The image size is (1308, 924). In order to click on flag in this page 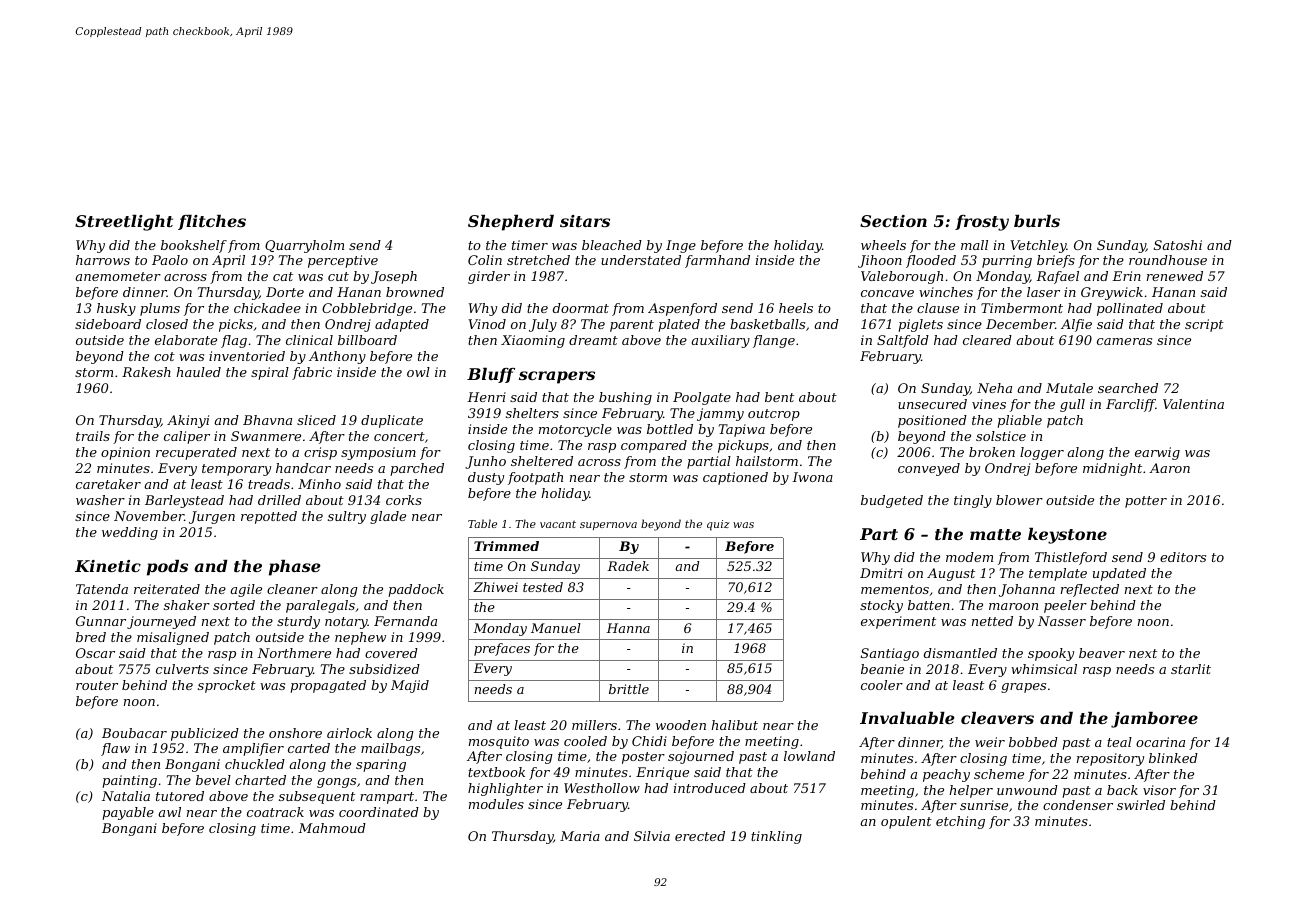, I will do `click(234, 341)`.
